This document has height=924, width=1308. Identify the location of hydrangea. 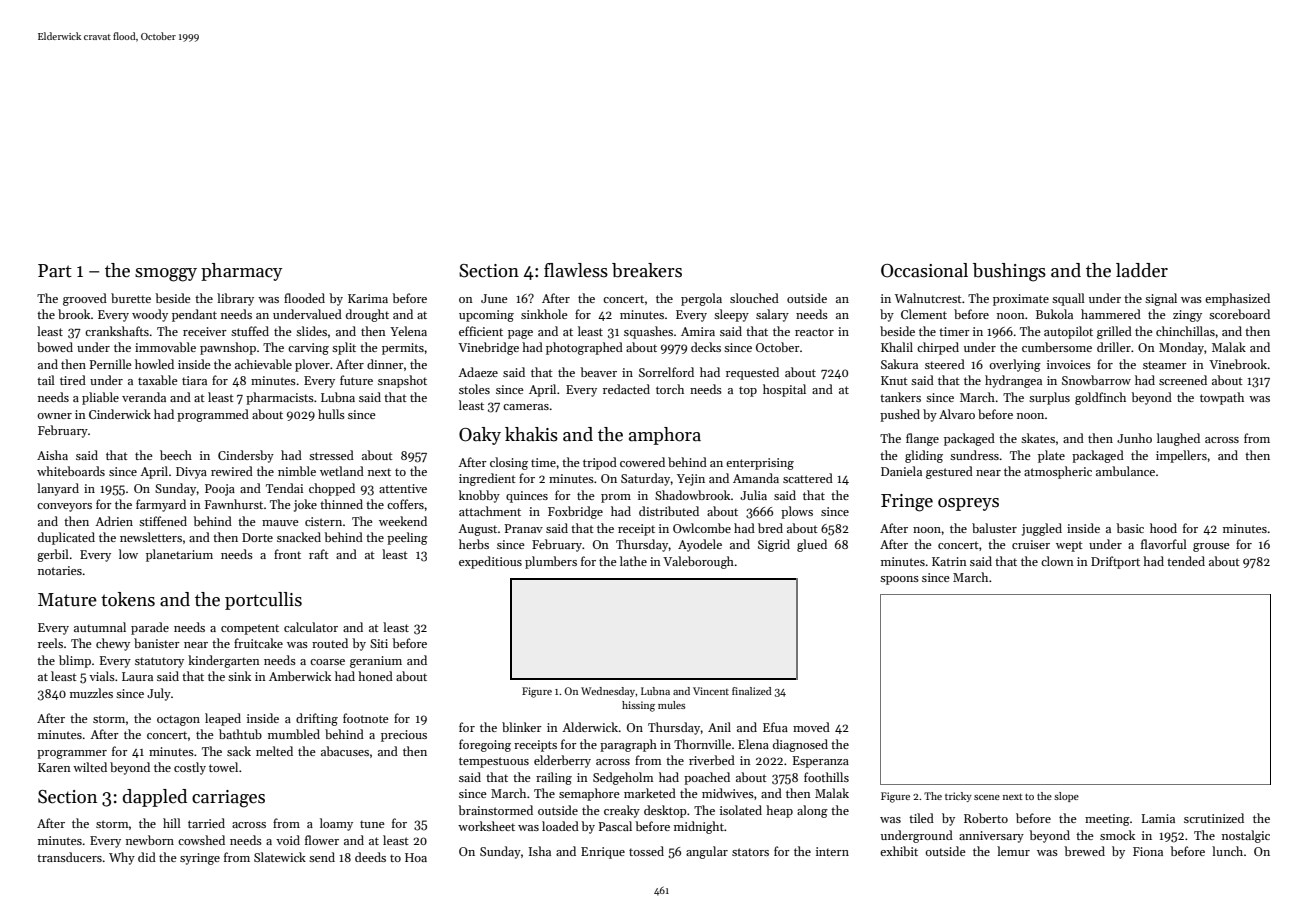
(1013, 381).
